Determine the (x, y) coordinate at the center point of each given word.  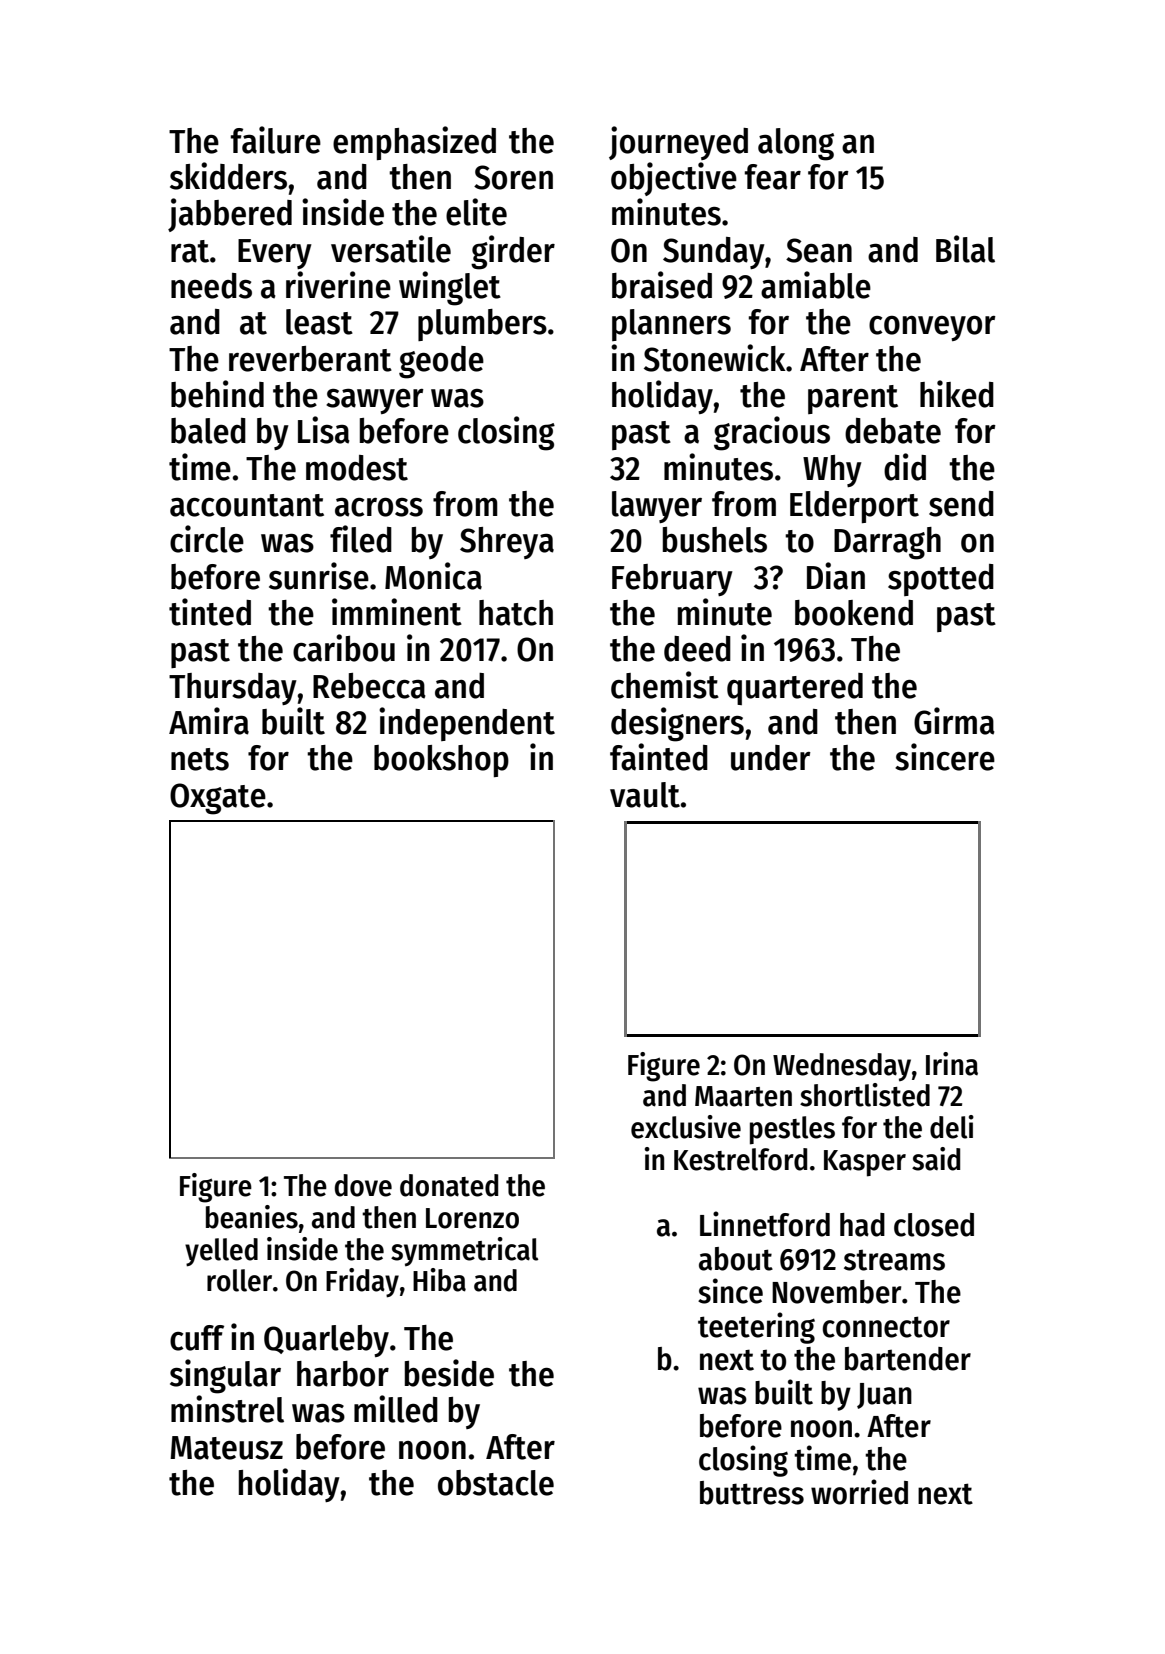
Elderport (854, 507)
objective (674, 179)
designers (677, 724)
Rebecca (369, 686)
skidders (228, 176)
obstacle (496, 1483)
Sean (819, 250)
